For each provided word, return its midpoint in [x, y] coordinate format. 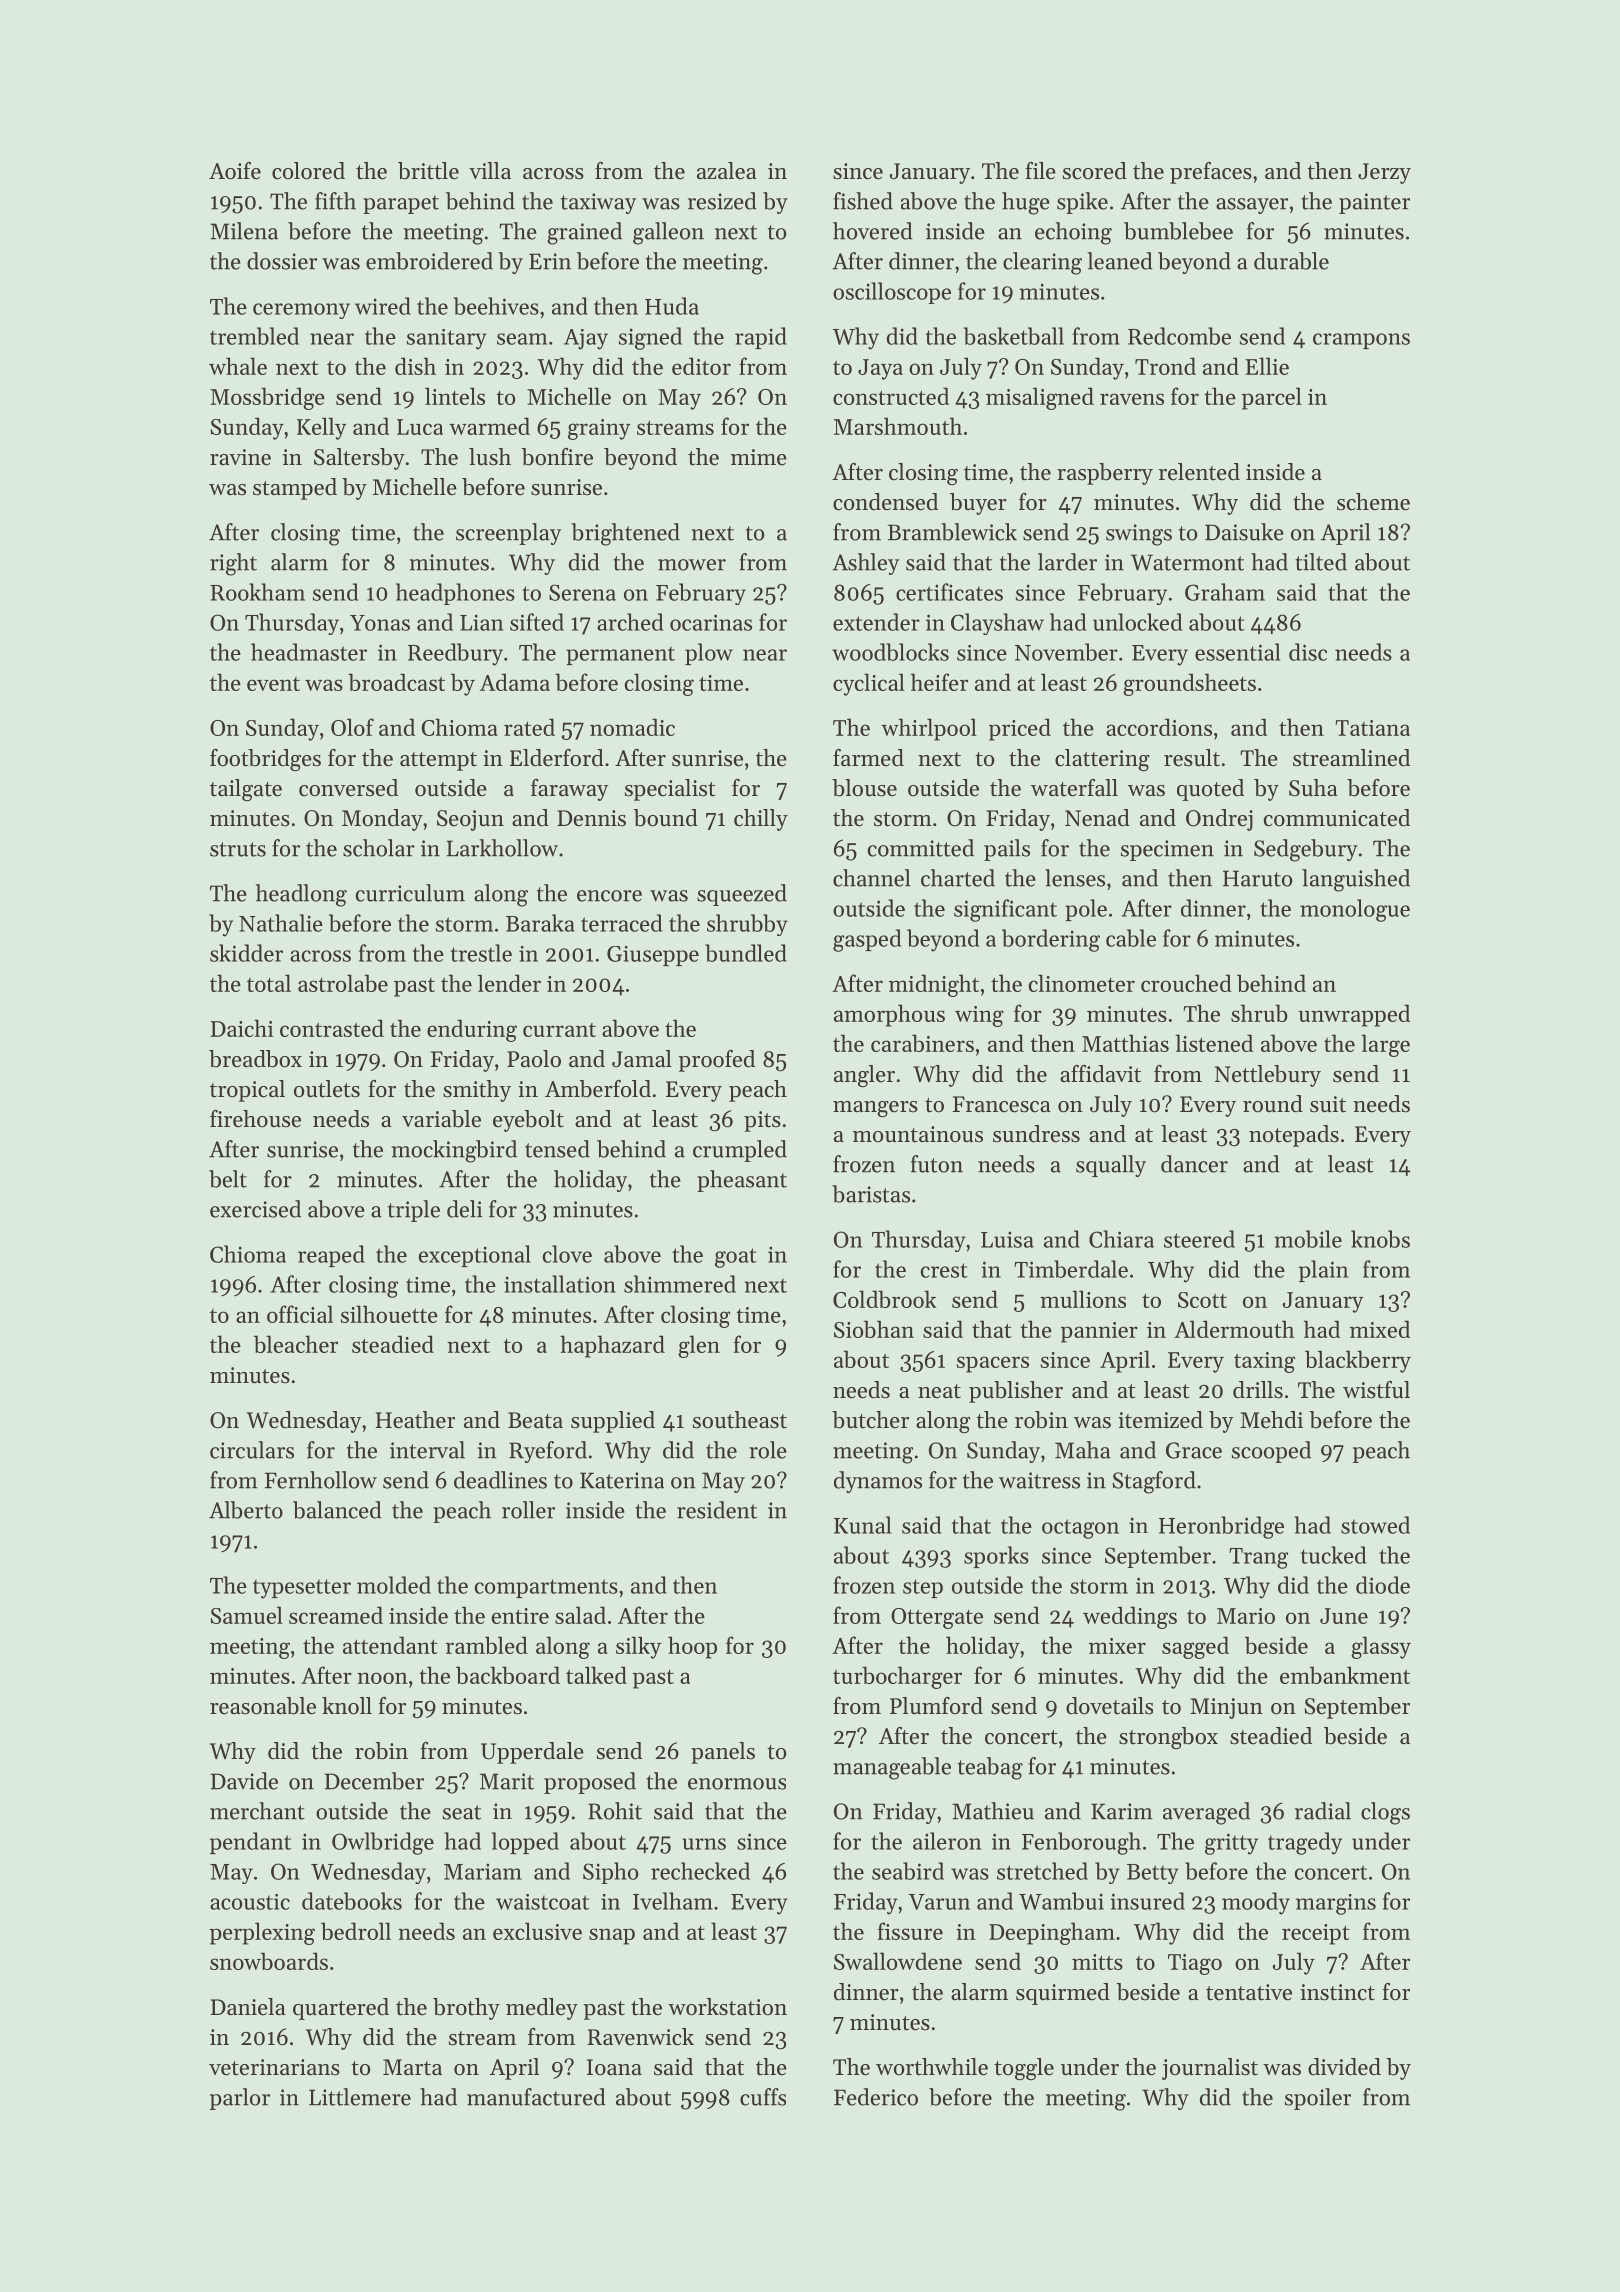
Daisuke [1244, 532]
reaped [331, 1256]
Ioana [614, 2067]
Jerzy [1384, 173]
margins [1336, 1904]
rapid [761, 338]
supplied [613, 1422]
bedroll [356, 1931]
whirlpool [929, 729]
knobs [1380, 1239]
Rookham [257, 592]
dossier [282, 261]
